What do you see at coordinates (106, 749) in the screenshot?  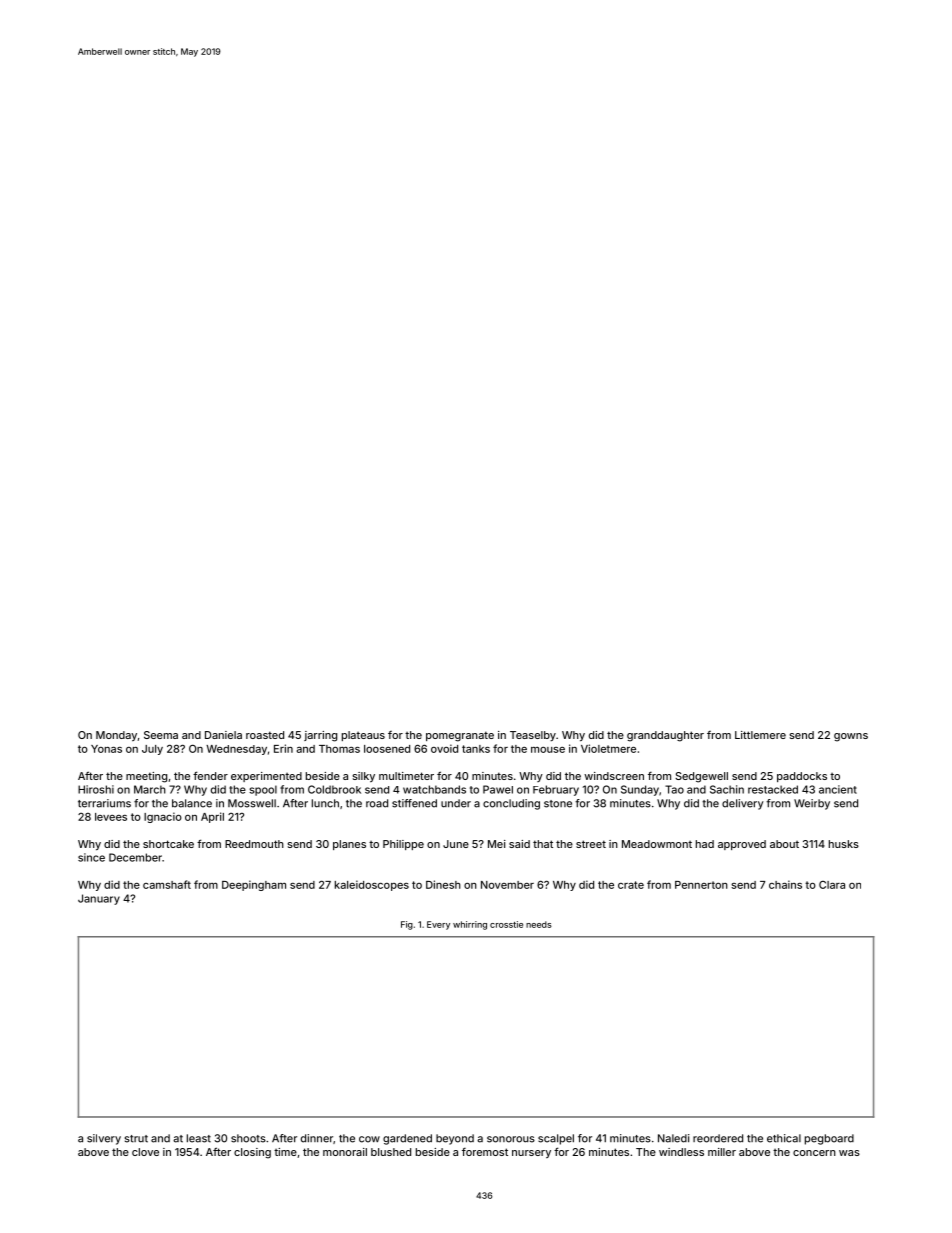 I see `Yonas` at bounding box center [106, 749].
